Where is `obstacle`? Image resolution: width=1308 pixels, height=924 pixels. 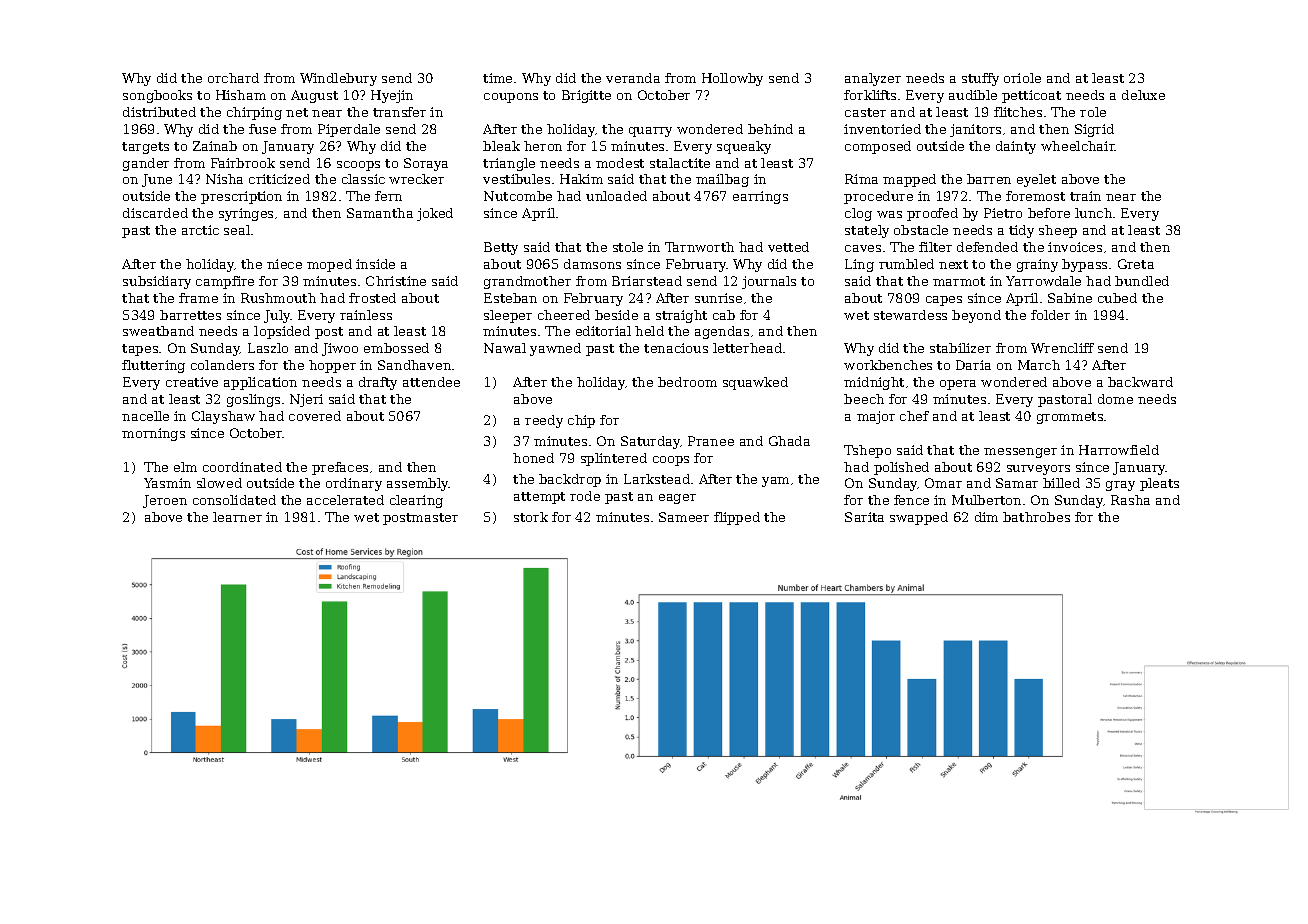
obstacle is located at coordinates (921, 230).
